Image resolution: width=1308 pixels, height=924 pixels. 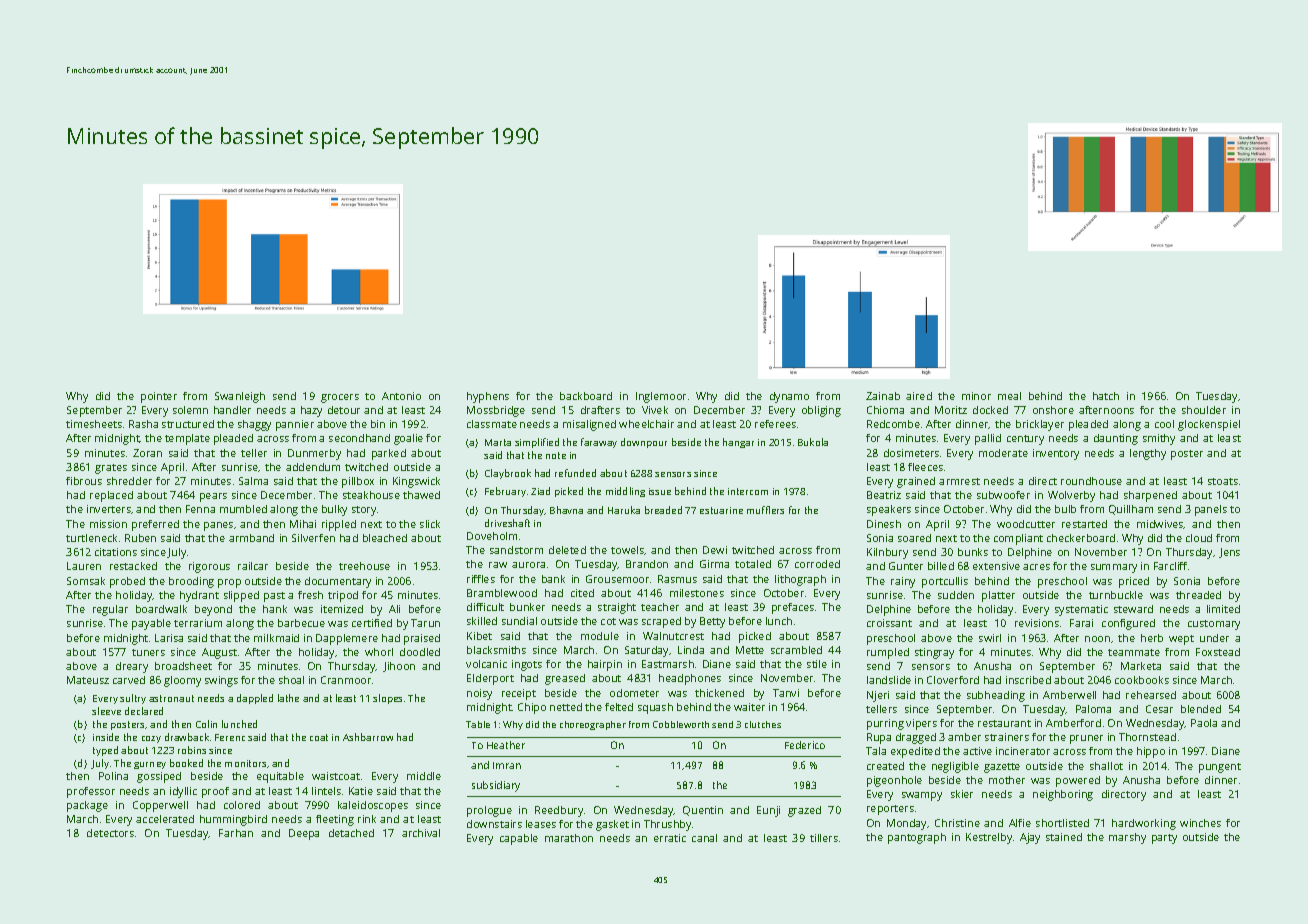 I want to click on gurney, so click(x=150, y=765).
